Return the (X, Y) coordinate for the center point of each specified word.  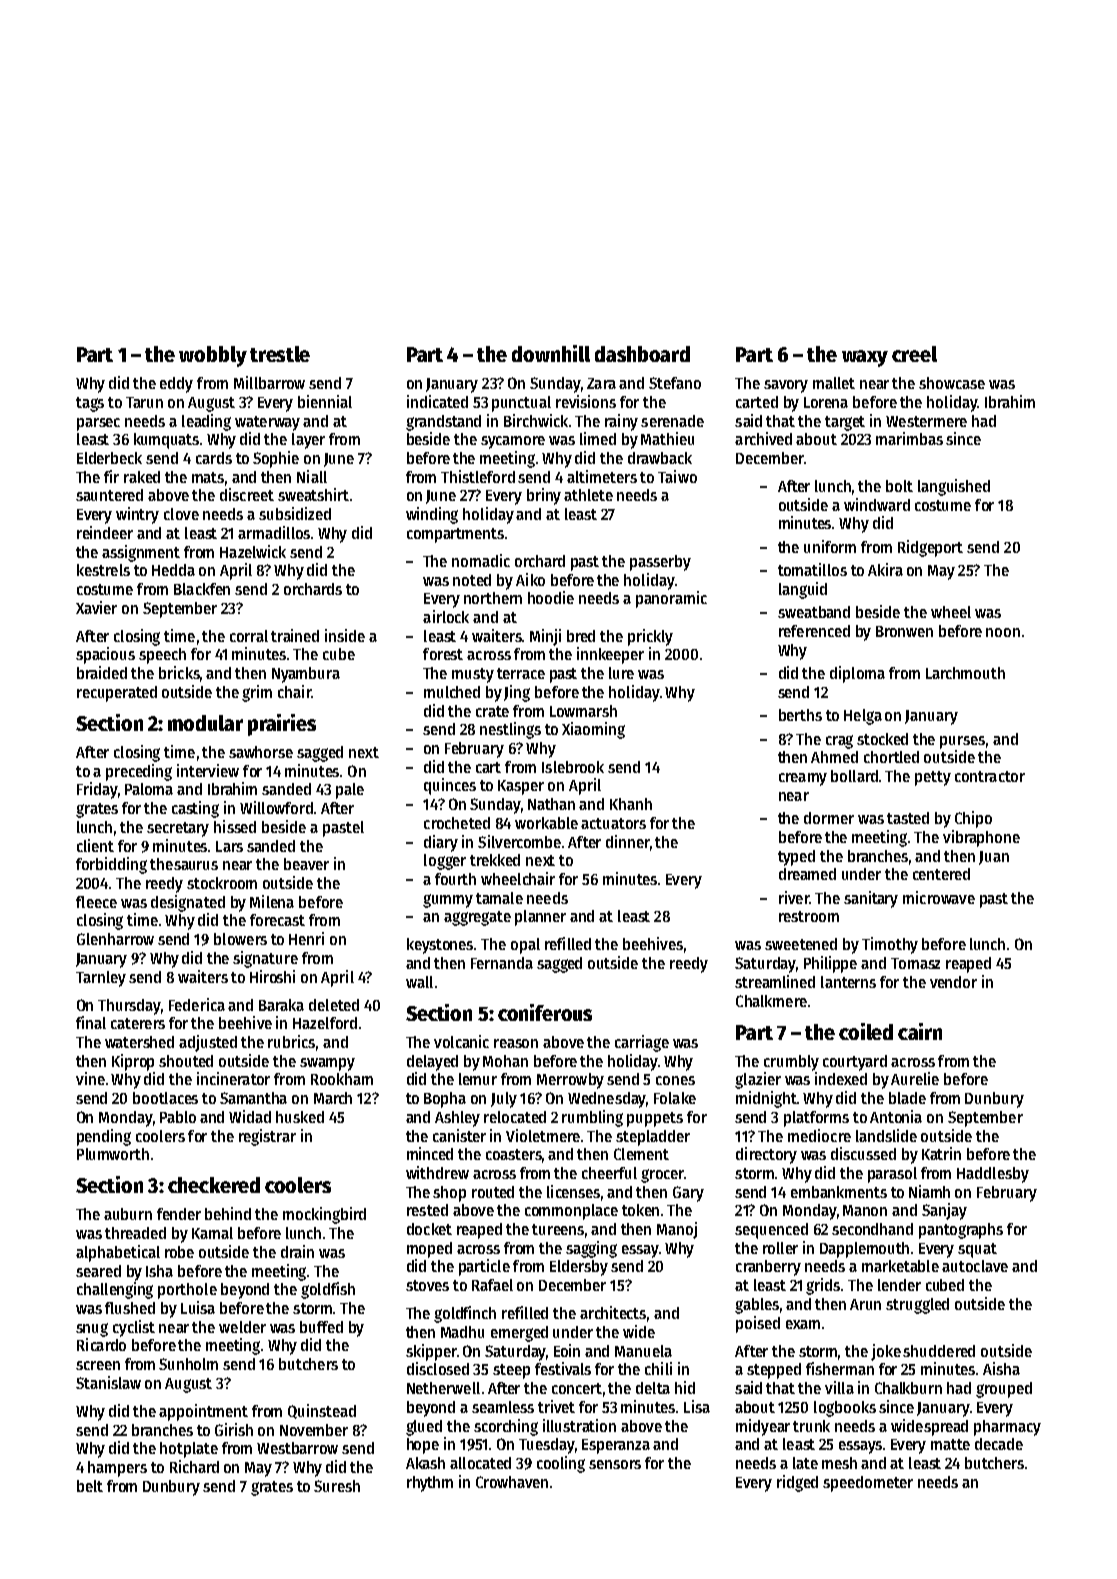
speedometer (868, 1484)
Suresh (337, 1486)
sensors (615, 1464)
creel (914, 354)
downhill (551, 353)
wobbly (213, 356)
